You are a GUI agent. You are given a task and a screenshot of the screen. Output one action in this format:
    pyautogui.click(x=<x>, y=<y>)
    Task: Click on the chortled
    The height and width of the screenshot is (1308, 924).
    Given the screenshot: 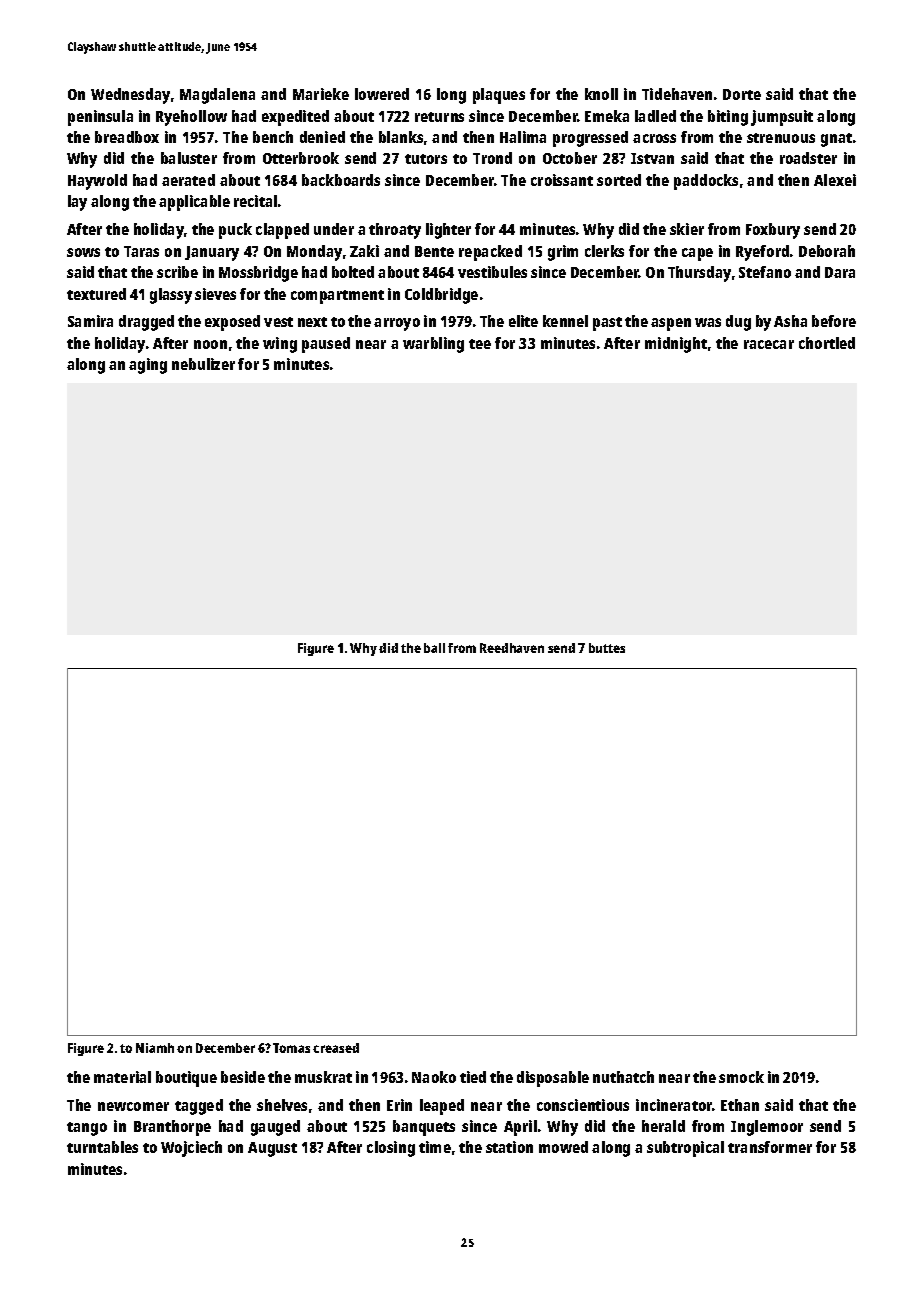 What is the action you would take?
    pyautogui.click(x=827, y=343)
